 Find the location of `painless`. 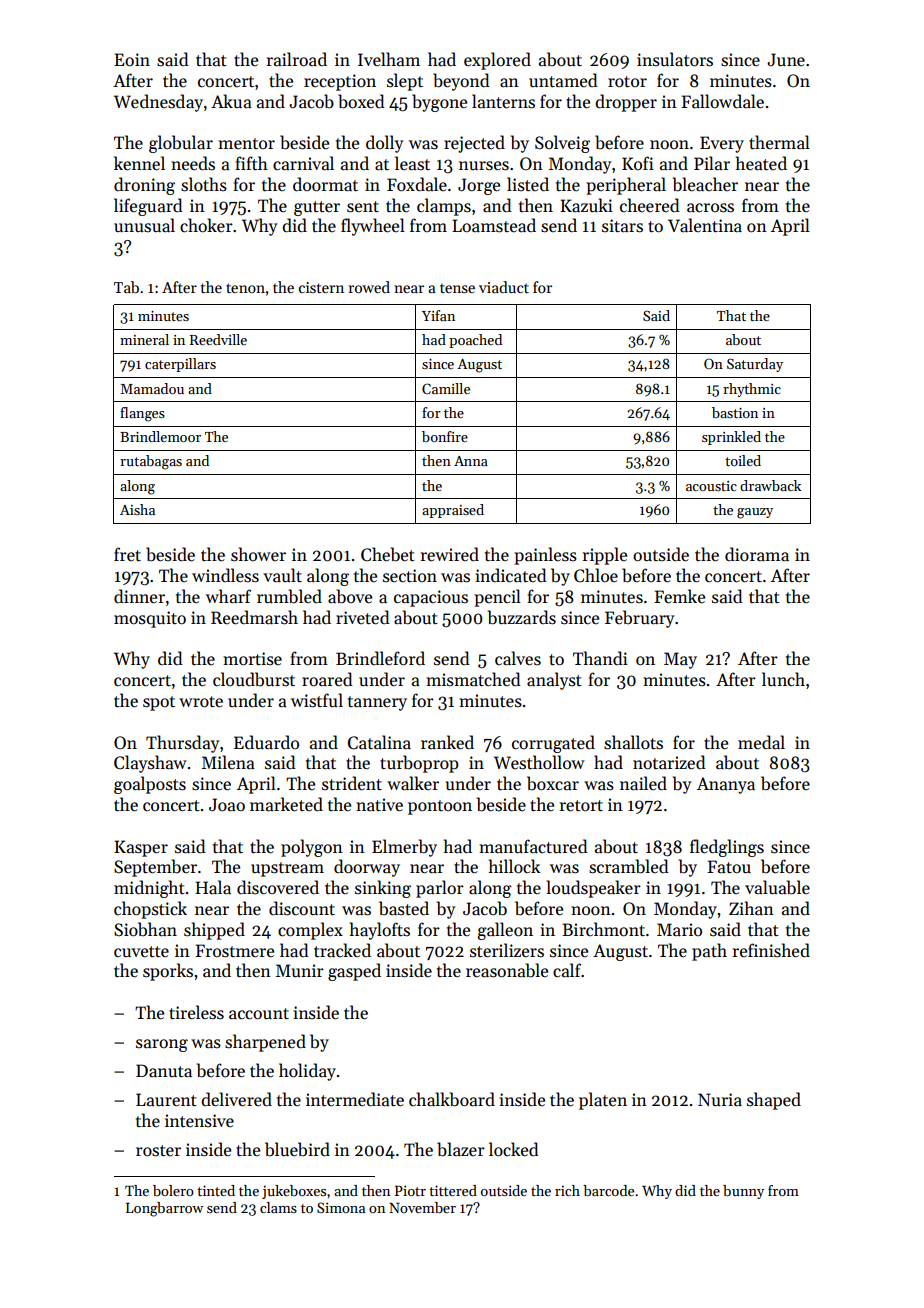

painless is located at coordinates (545, 556).
